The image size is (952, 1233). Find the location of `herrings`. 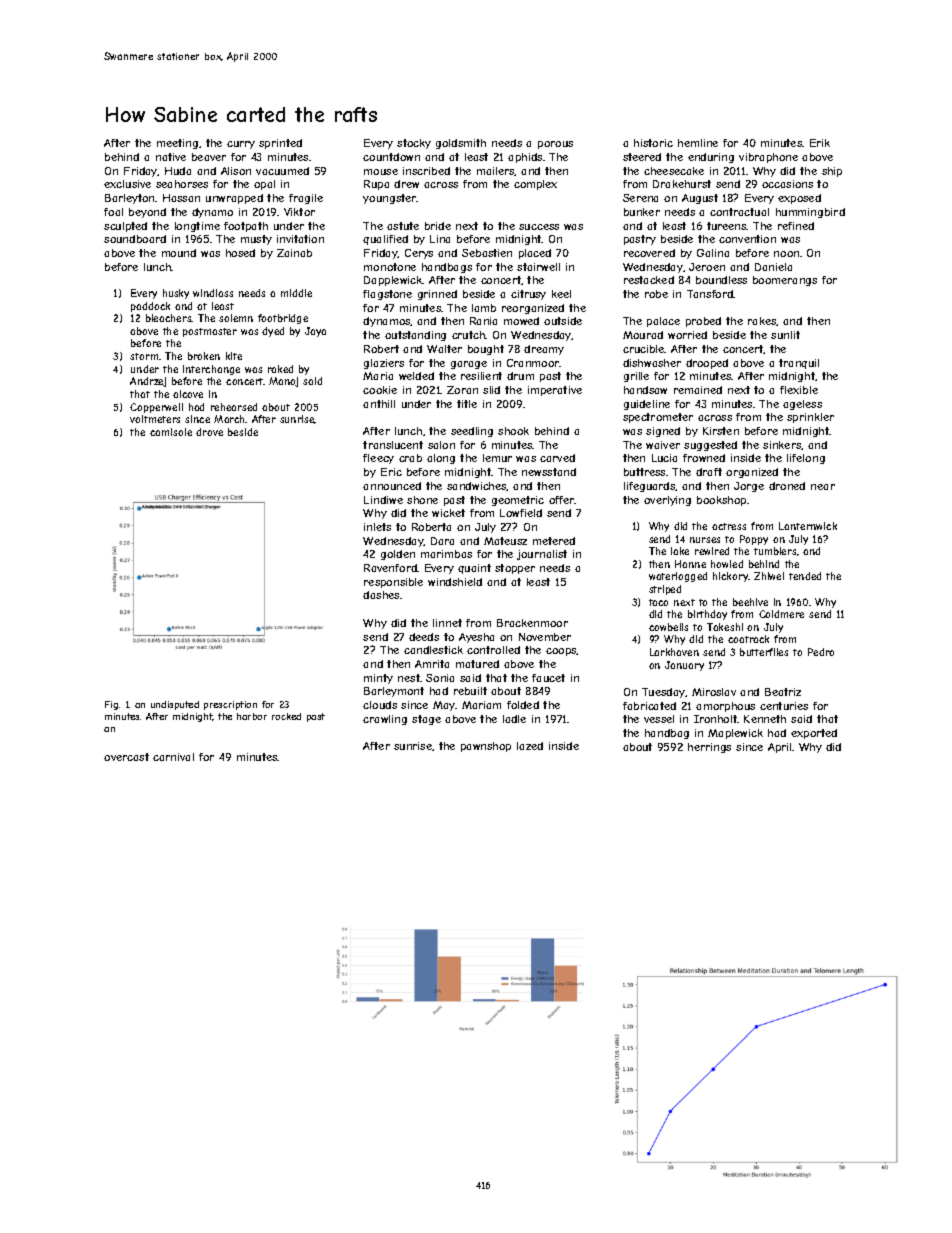

herrings is located at coordinates (709, 748).
